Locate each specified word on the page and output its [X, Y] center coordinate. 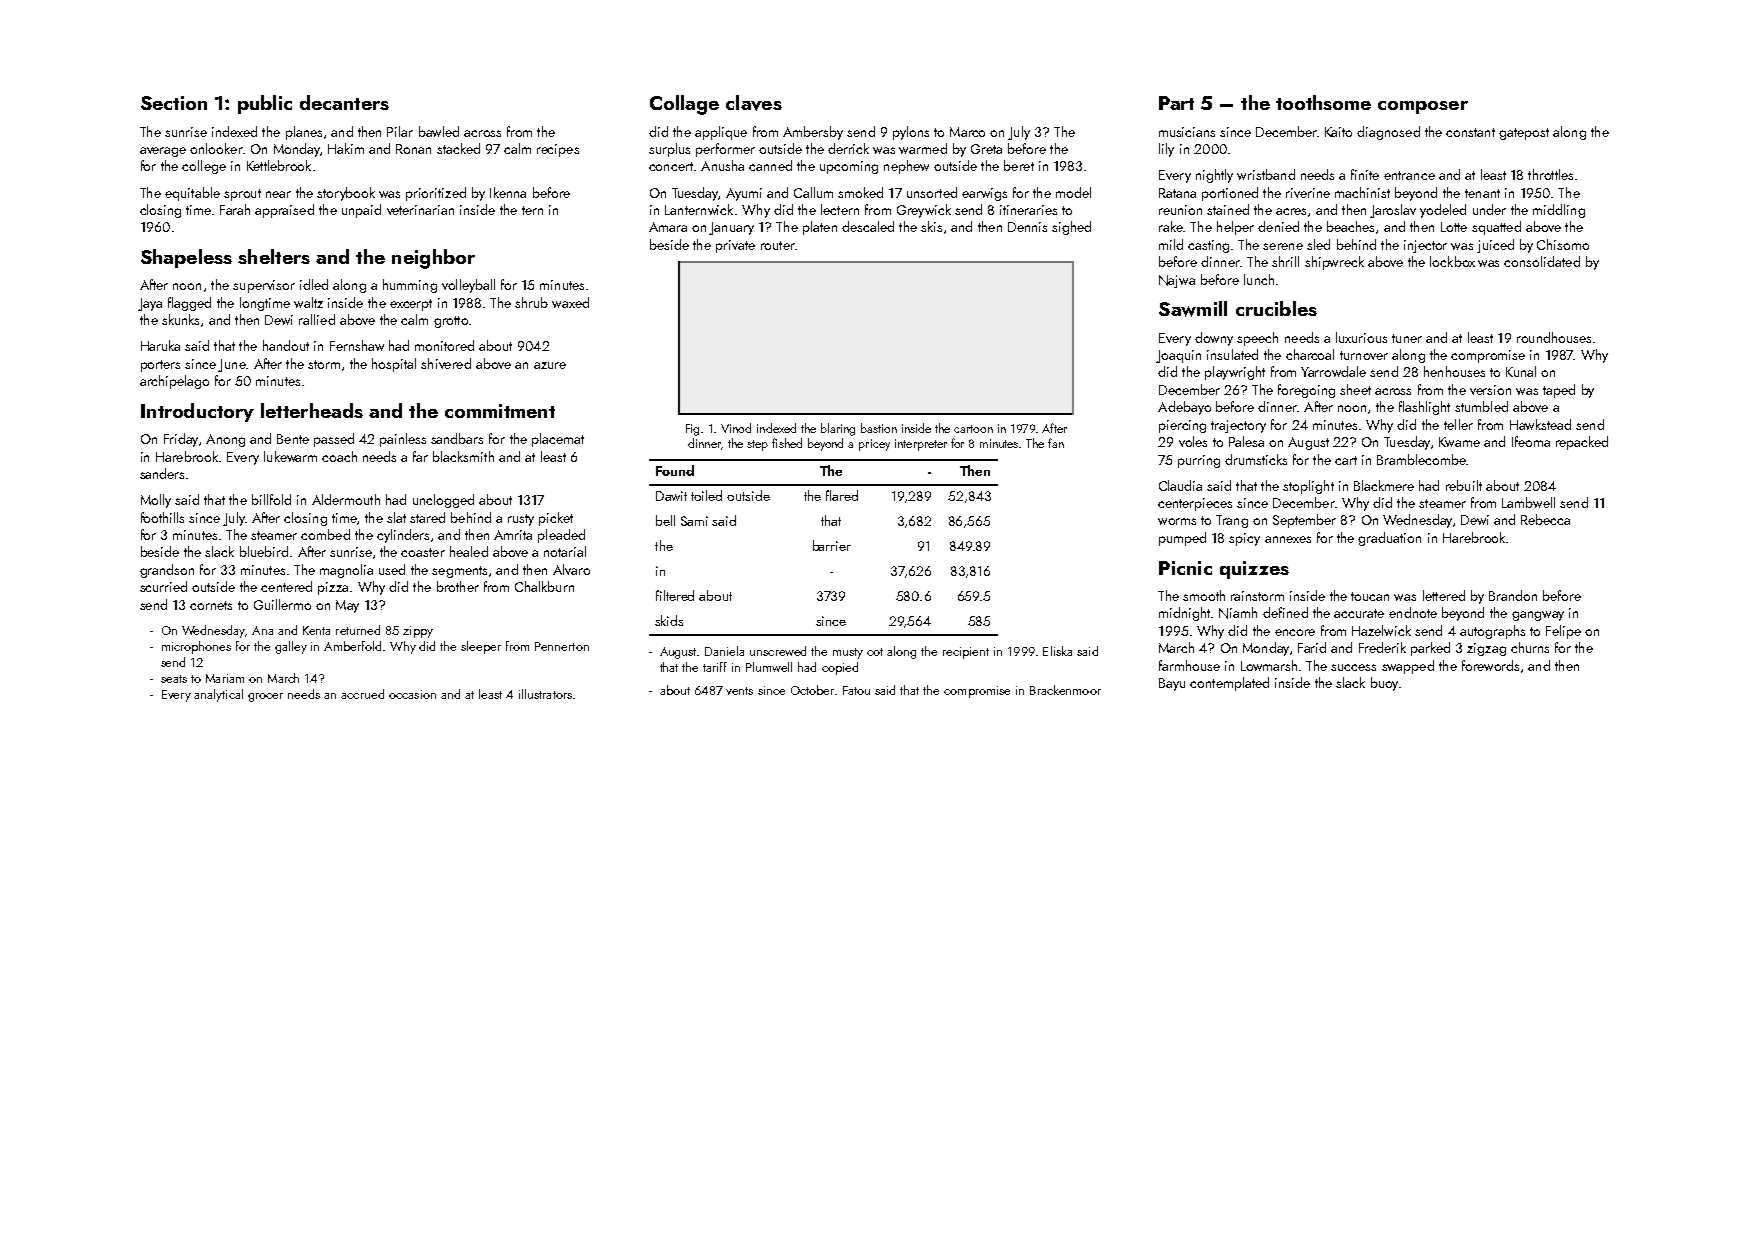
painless [403, 440]
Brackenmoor [1065, 690]
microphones [196, 647]
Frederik [1382, 647]
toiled [706, 495]
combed [325, 534]
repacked [1582, 443]
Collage [684, 105]
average [163, 152]
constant [1470, 132]
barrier [832, 545]
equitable [192, 194]
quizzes [1254, 570]
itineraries [1028, 210]
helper [1235, 228]
